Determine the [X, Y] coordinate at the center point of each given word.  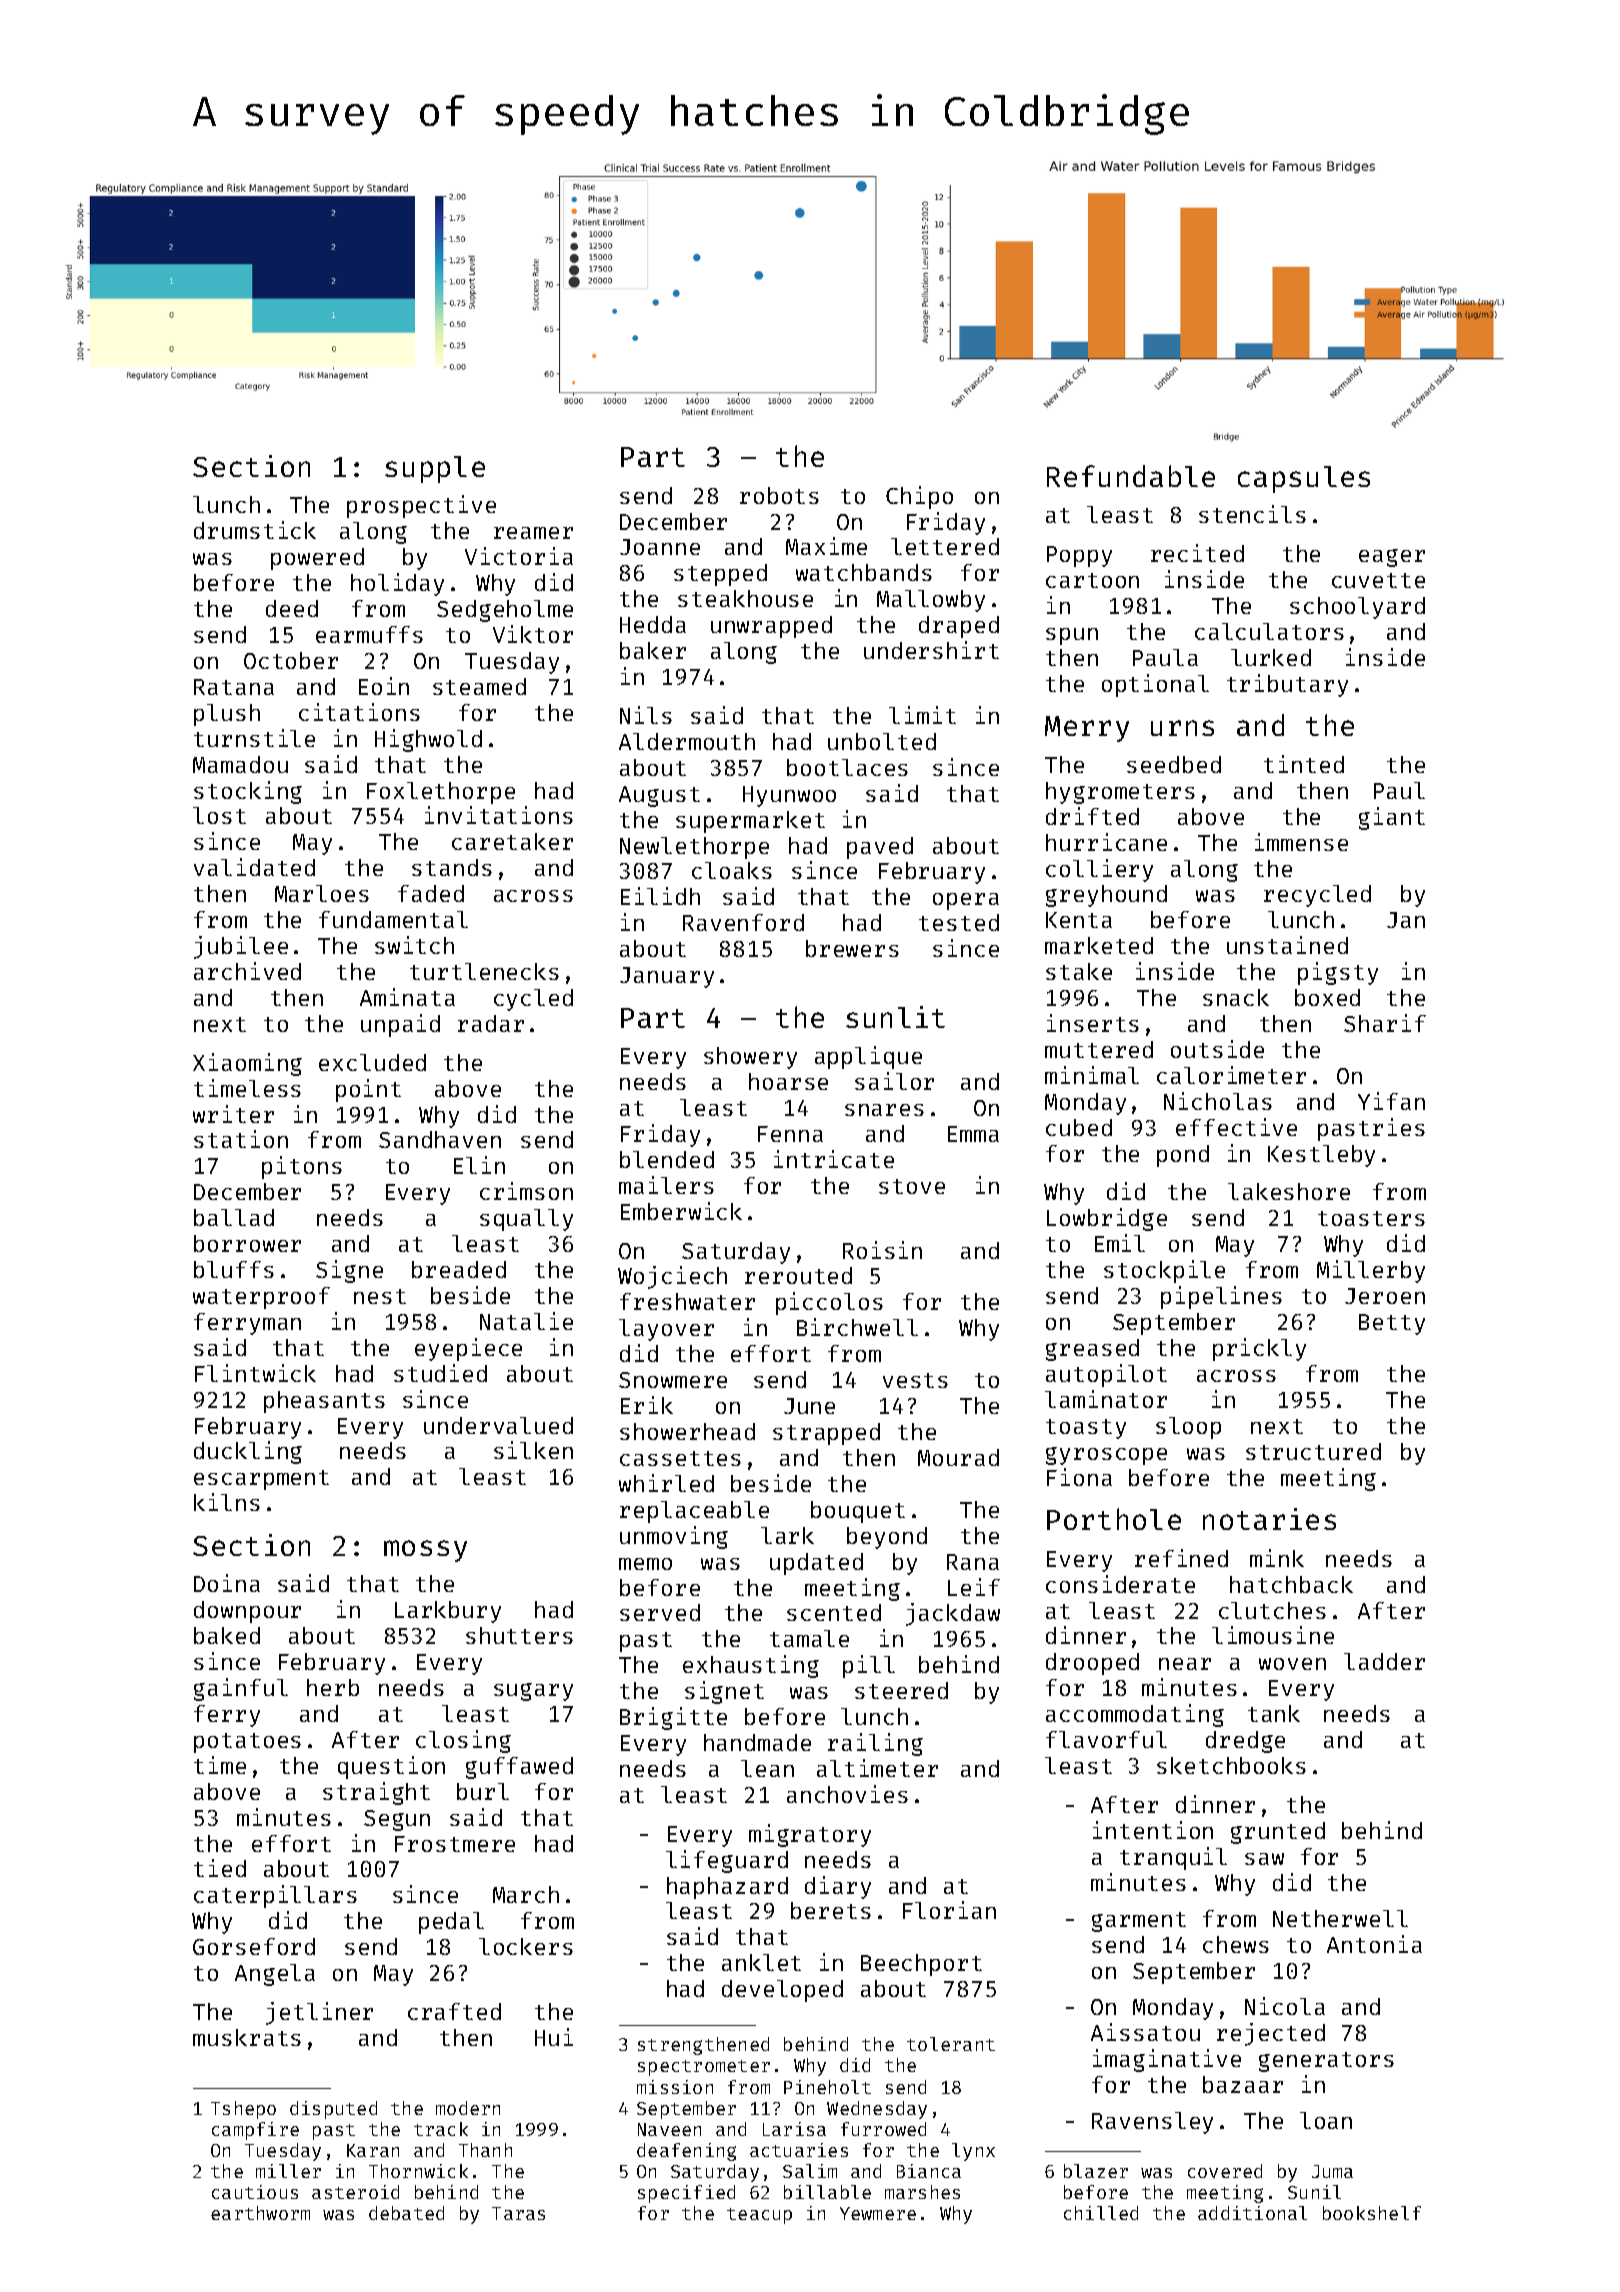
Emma [973, 1134]
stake [1079, 971]
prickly [1259, 1349]
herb [333, 1687]
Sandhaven [440, 1139]
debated [406, 2213]
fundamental [393, 919]
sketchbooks [1231, 1765]
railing [875, 1744]
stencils [1252, 514]
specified [686, 2194]
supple [435, 469]
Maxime [826, 546]
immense [1301, 842]
